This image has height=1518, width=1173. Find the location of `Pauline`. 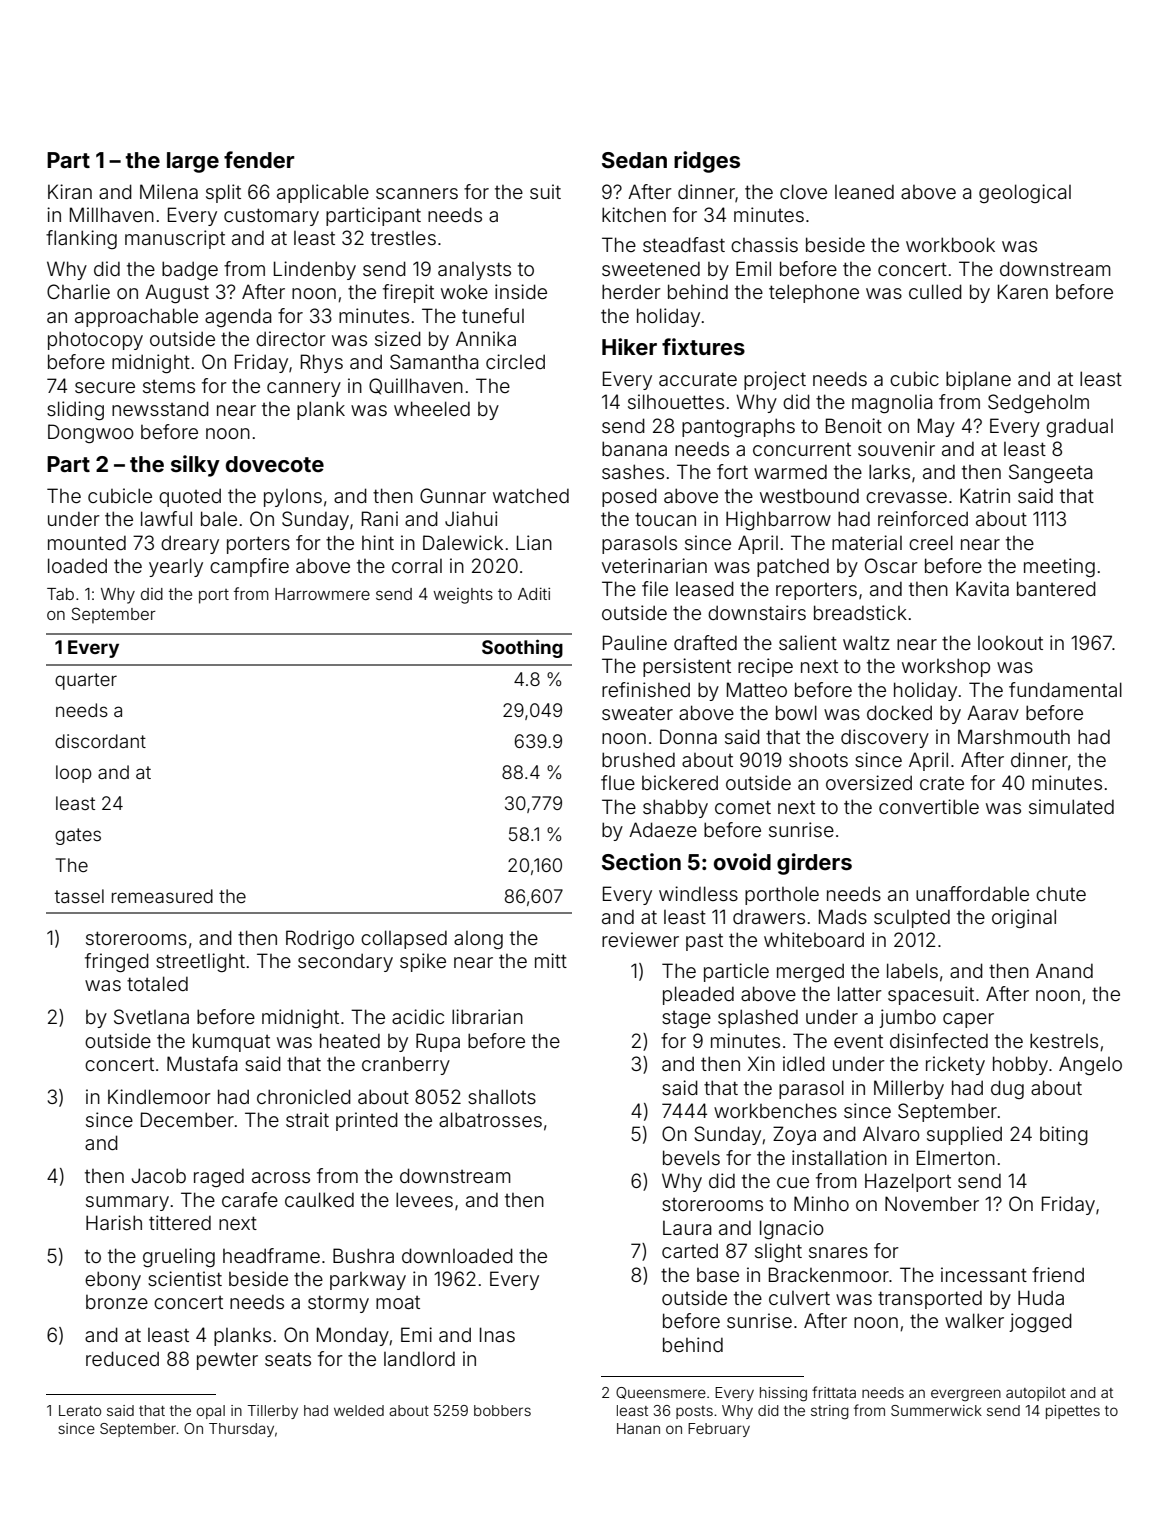

Pauline is located at coordinates (635, 642).
